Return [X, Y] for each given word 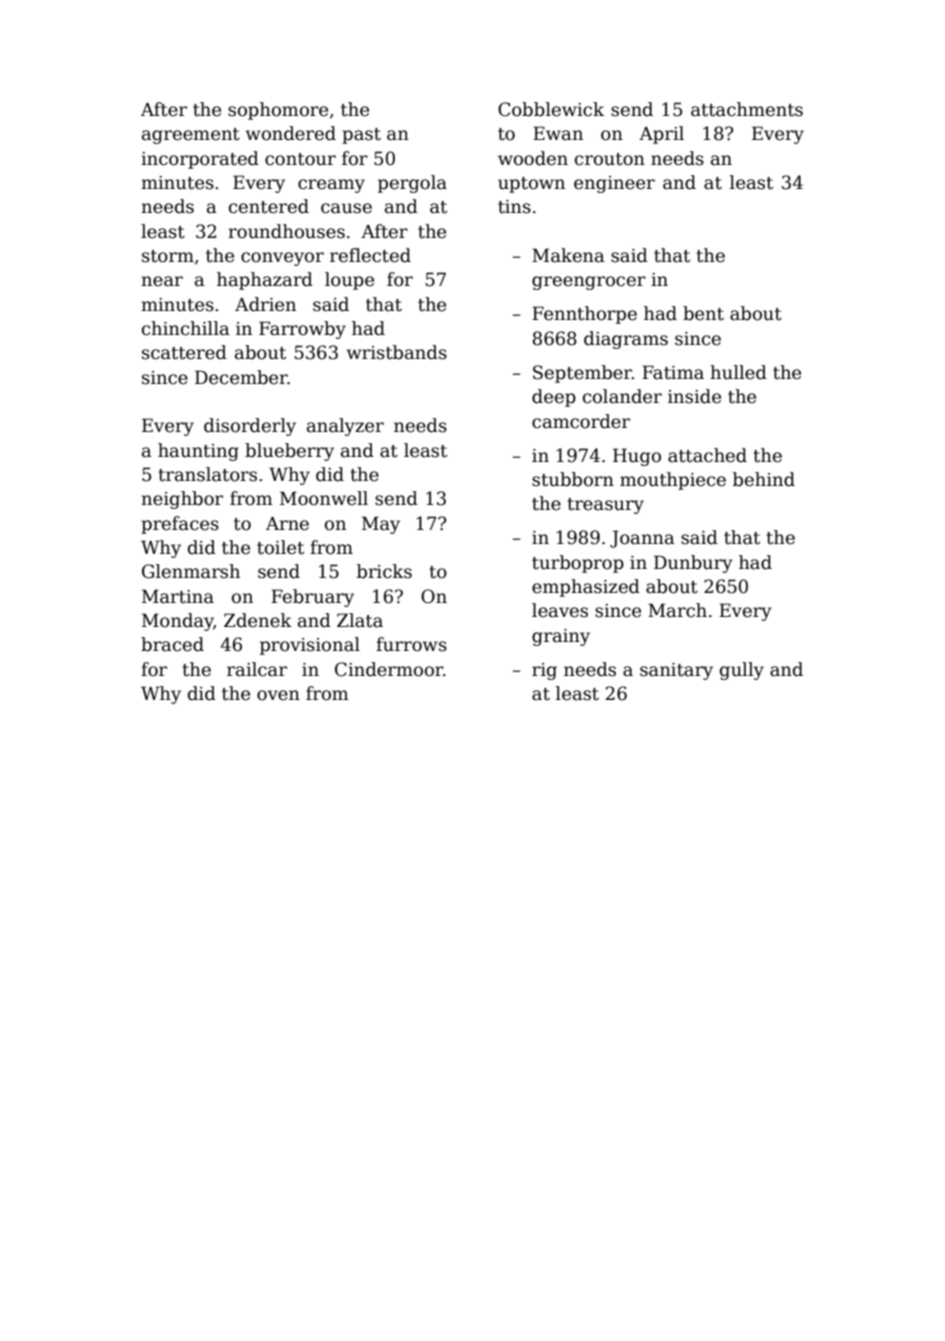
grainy [561, 637]
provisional [310, 646]
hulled [738, 372]
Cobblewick [551, 109]
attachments [747, 109]
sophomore [278, 111]
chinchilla [186, 328]
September [582, 374]
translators [207, 474]
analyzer [345, 427]
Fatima [673, 372]
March [677, 610]
